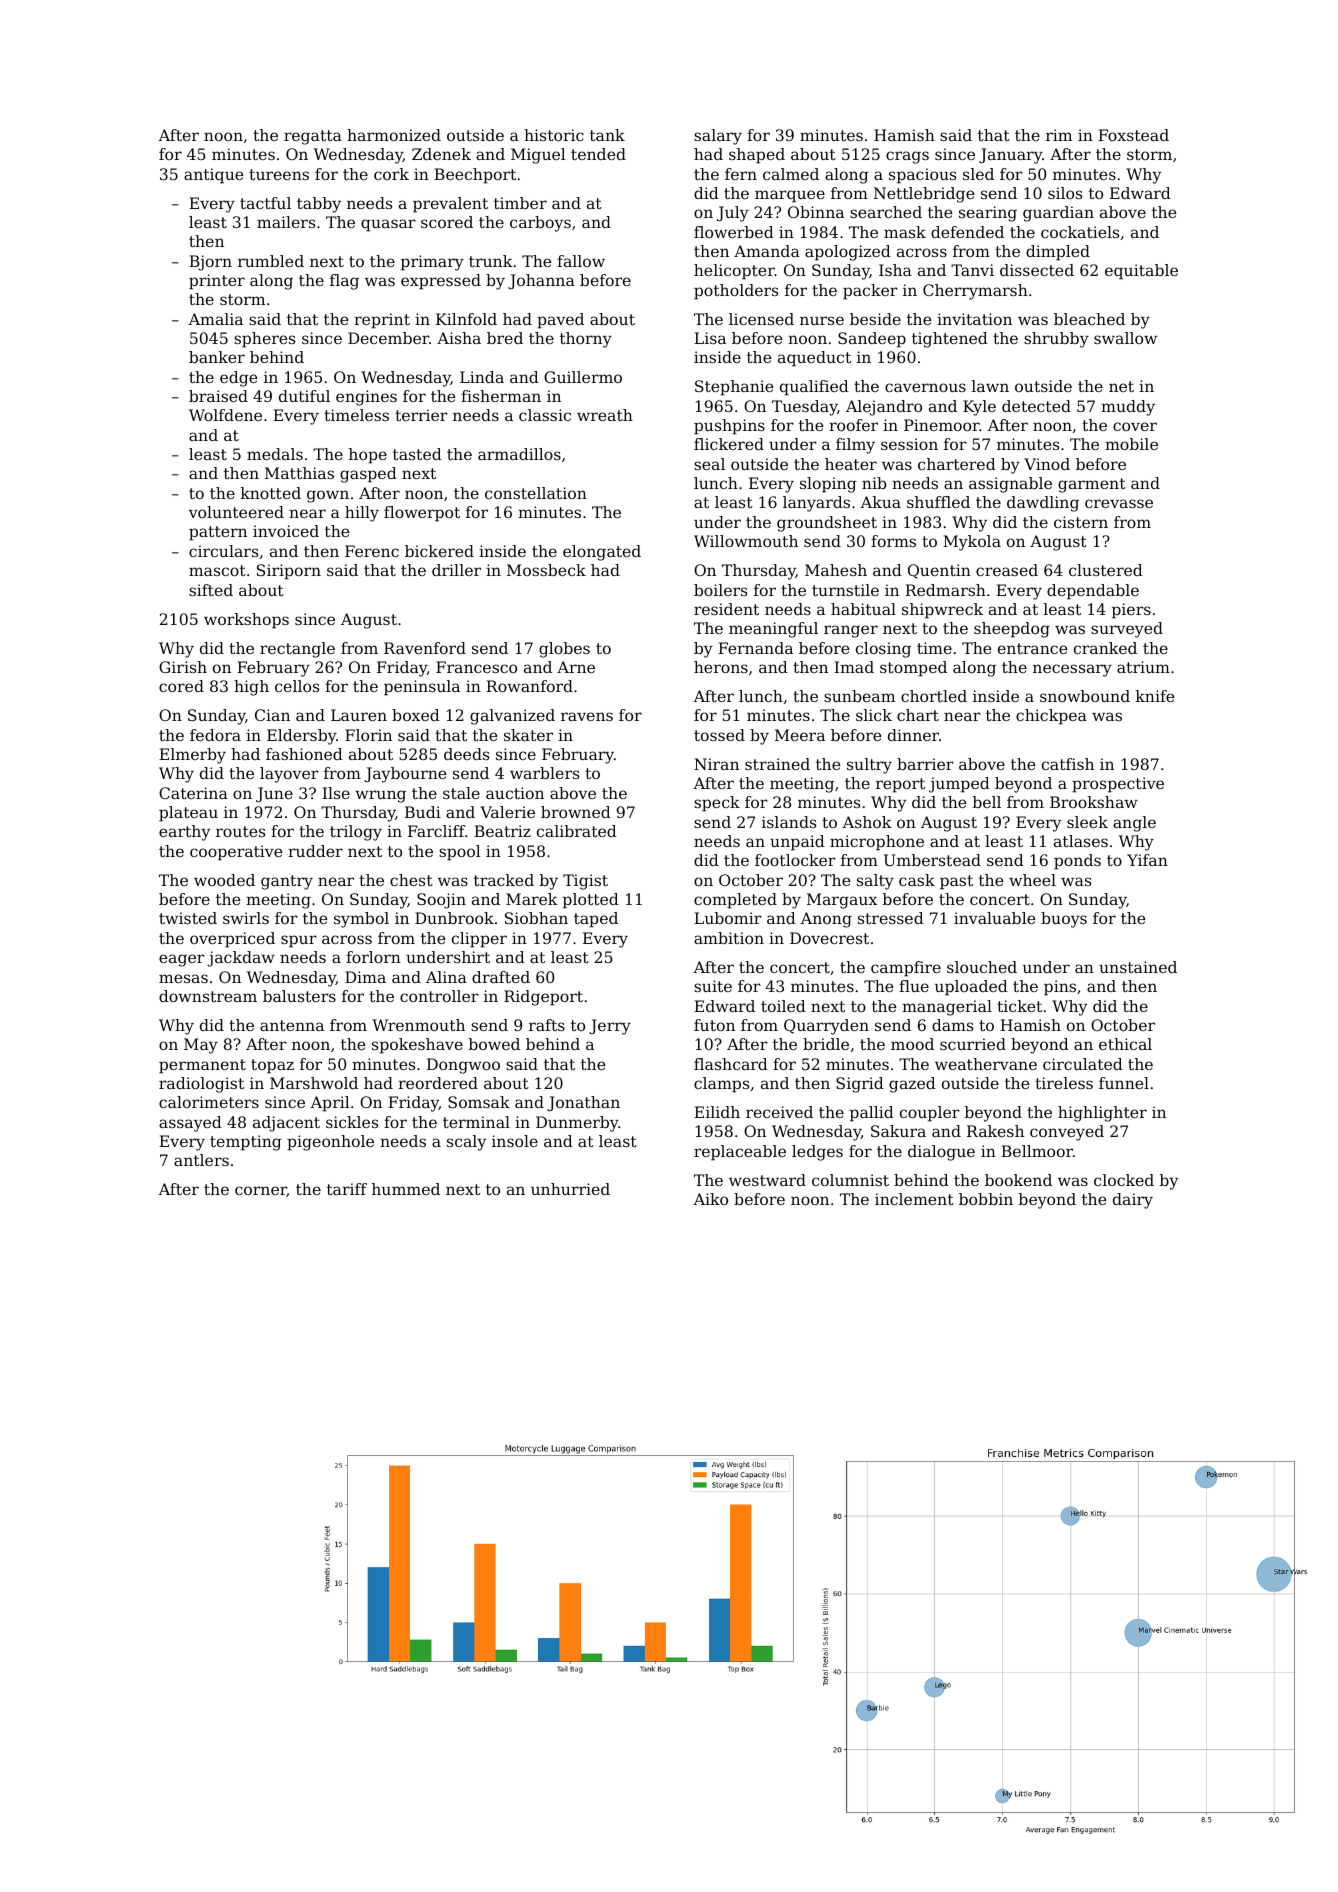 This screenshot has width=1338, height=1892. I want to click on regatta, so click(313, 137).
